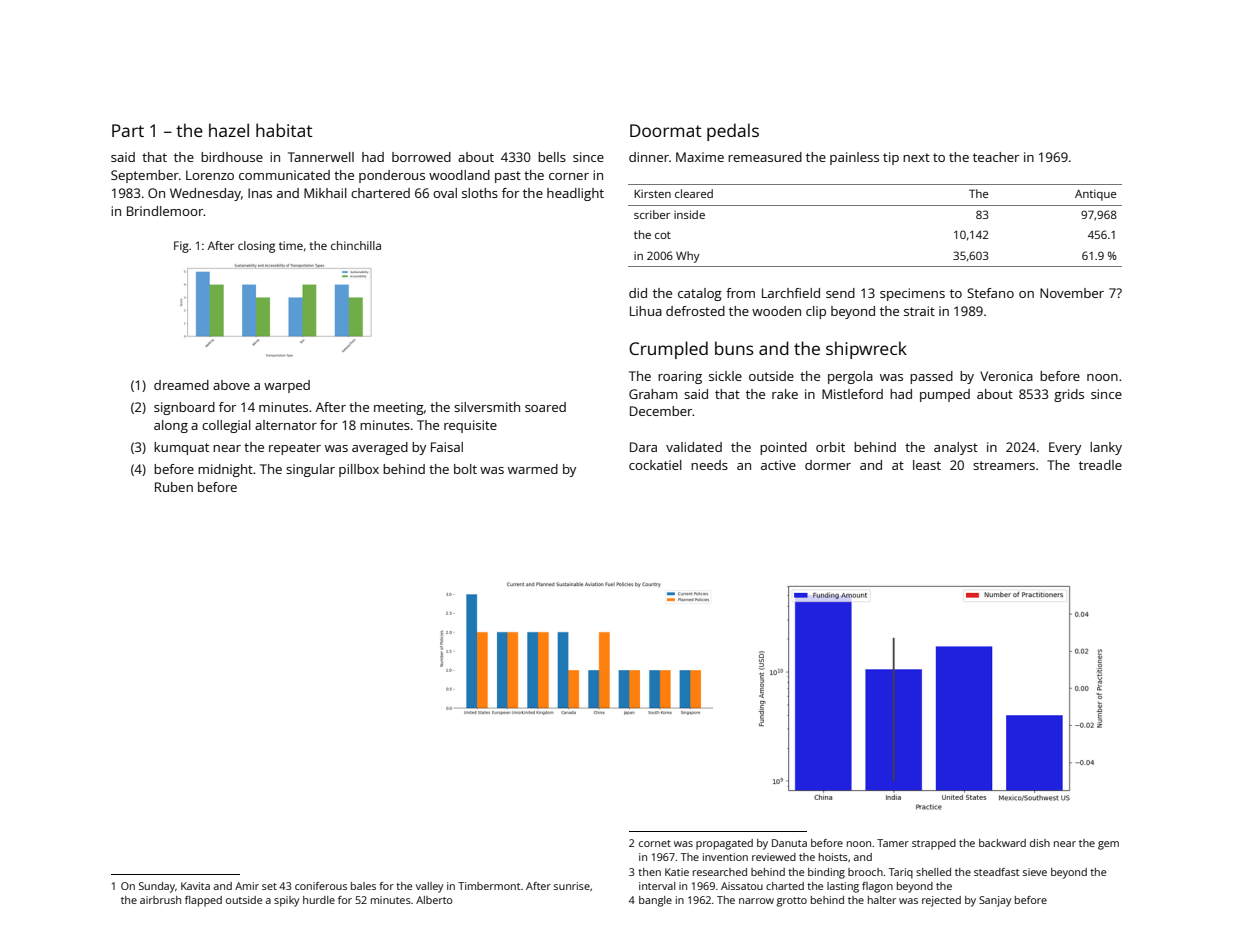 This screenshot has height=952, width=1233. What do you see at coordinates (828, 465) in the screenshot?
I see `dormer` at bounding box center [828, 465].
